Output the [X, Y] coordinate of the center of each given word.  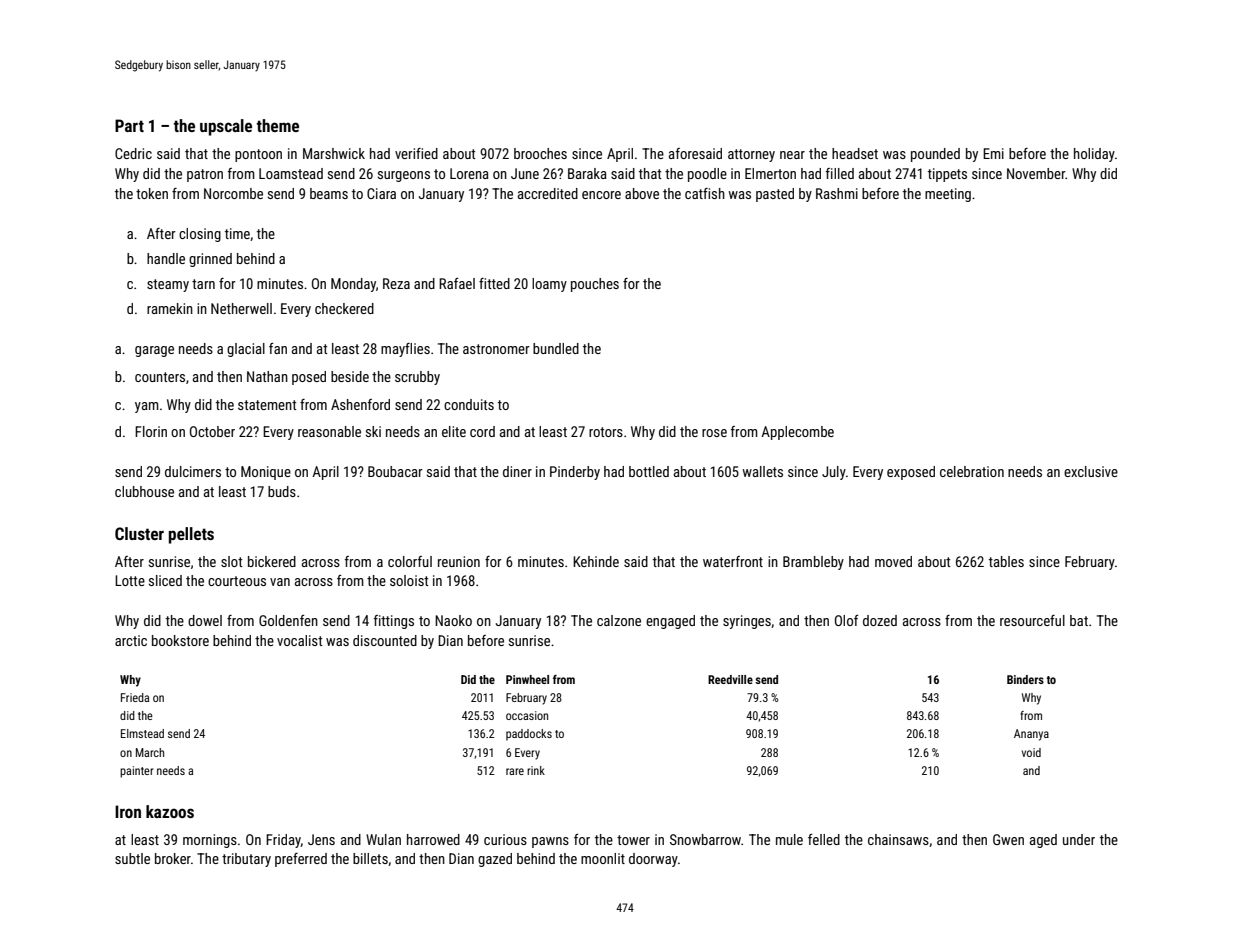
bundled [556, 348]
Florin [151, 431]
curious [505, 839]
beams [329, 193]
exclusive [1091, 471]
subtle [132, 858]
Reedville [730, 679]
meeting [948, 195]
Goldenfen [288, 620]
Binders [1025, 679]
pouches [595, 285]
